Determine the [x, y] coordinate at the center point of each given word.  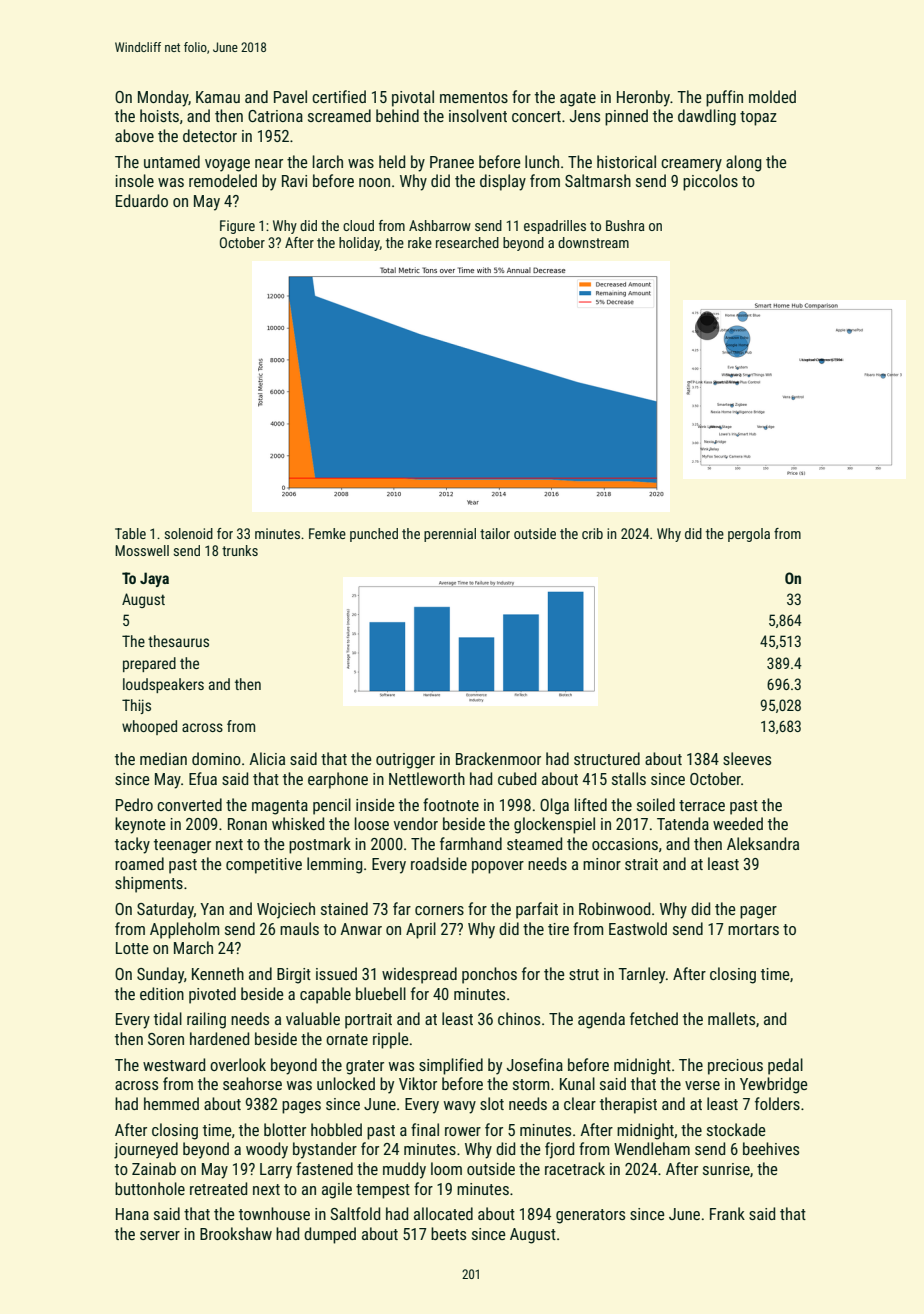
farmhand [471, 843]
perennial [450, 535]
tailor [495, 533]
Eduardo [142, 200]
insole [134, 180]
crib [592, 533]
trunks [240, 550]
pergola [749, 535]
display [503, 182]
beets [448, 1233]
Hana [132, 1214]
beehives [771, 1148]
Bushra [625, 225]
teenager [182, 846]
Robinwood [614, 908]
